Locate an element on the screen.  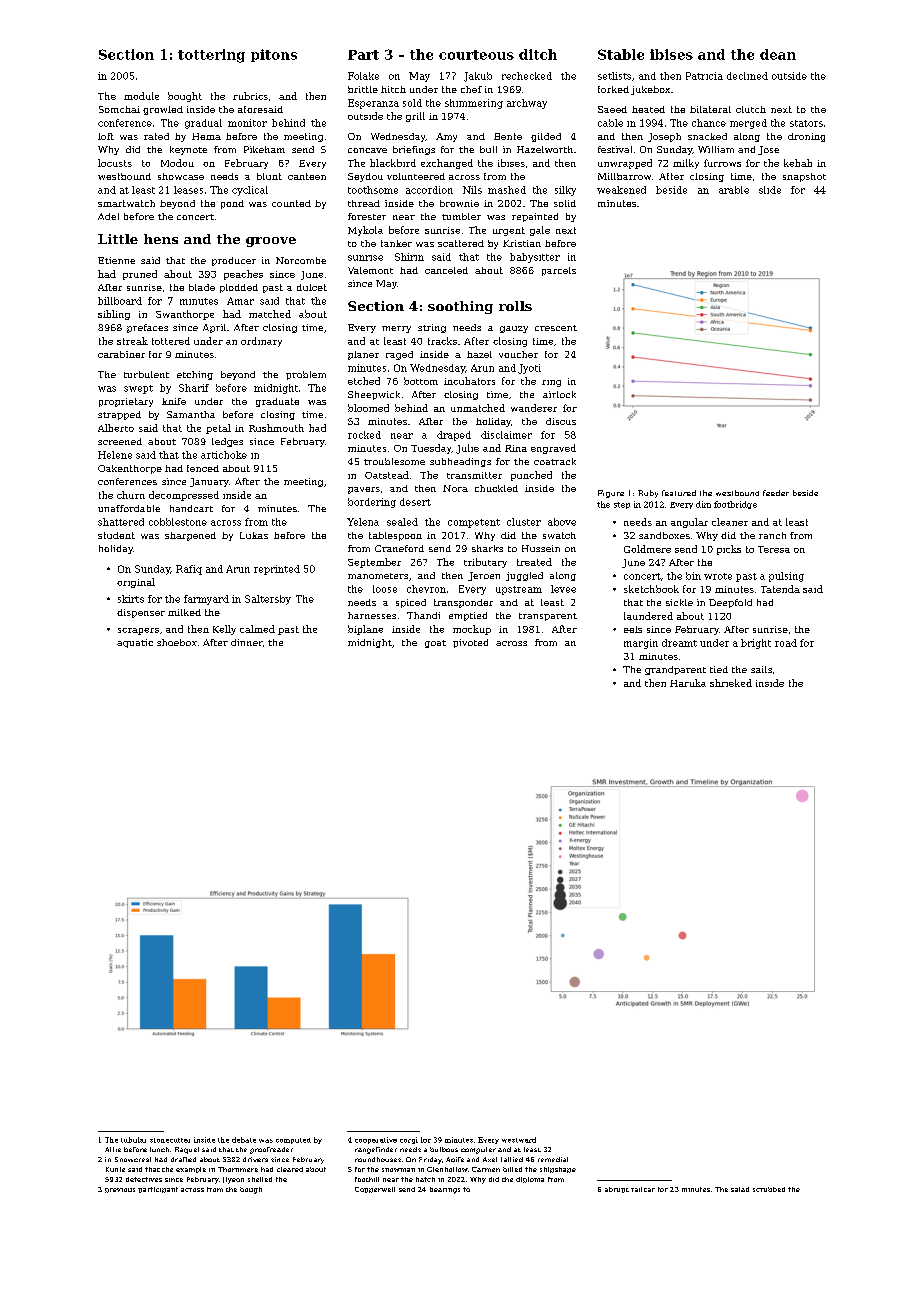
scrubbed is located at coordinates (769, 1189).
